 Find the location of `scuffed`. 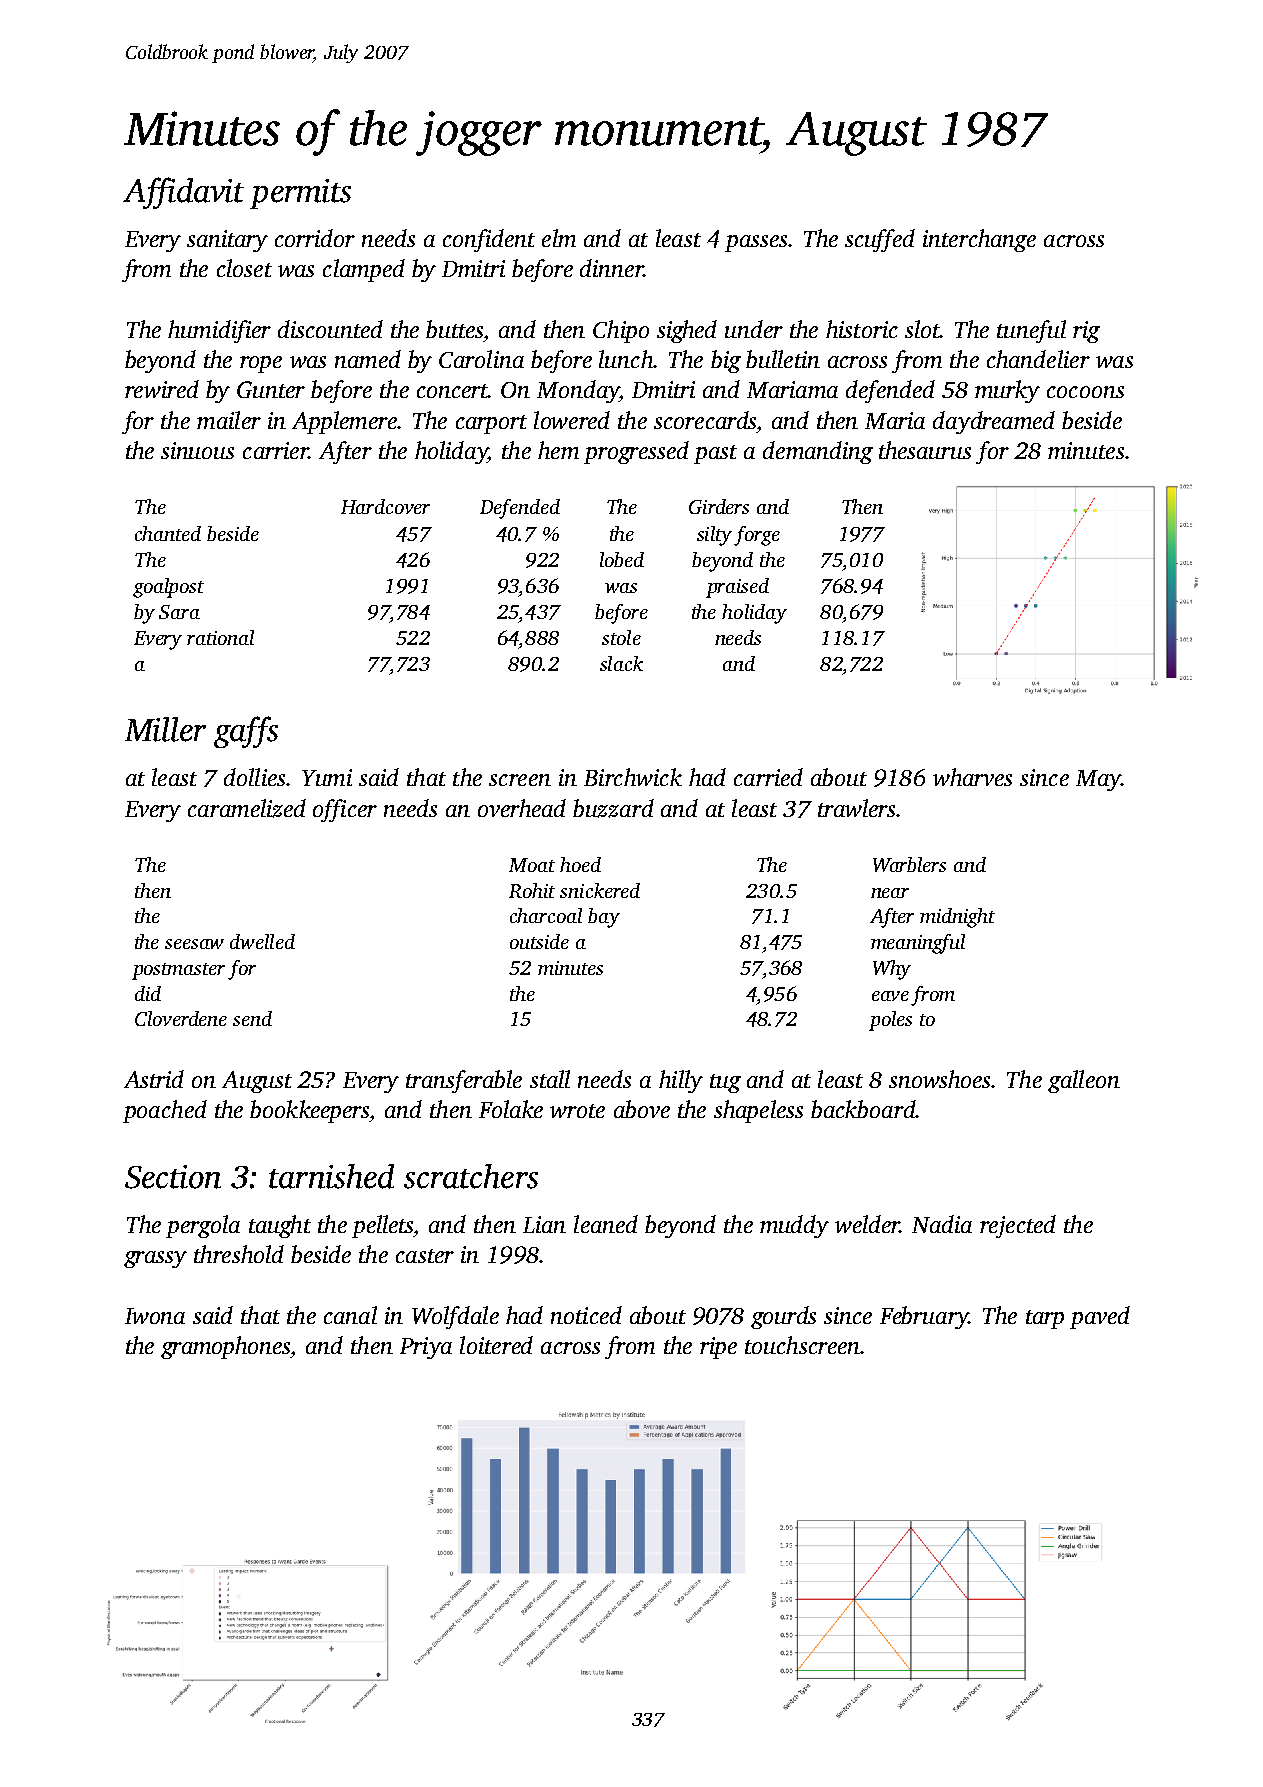

scuffed is located at coordinates (880, 240).
